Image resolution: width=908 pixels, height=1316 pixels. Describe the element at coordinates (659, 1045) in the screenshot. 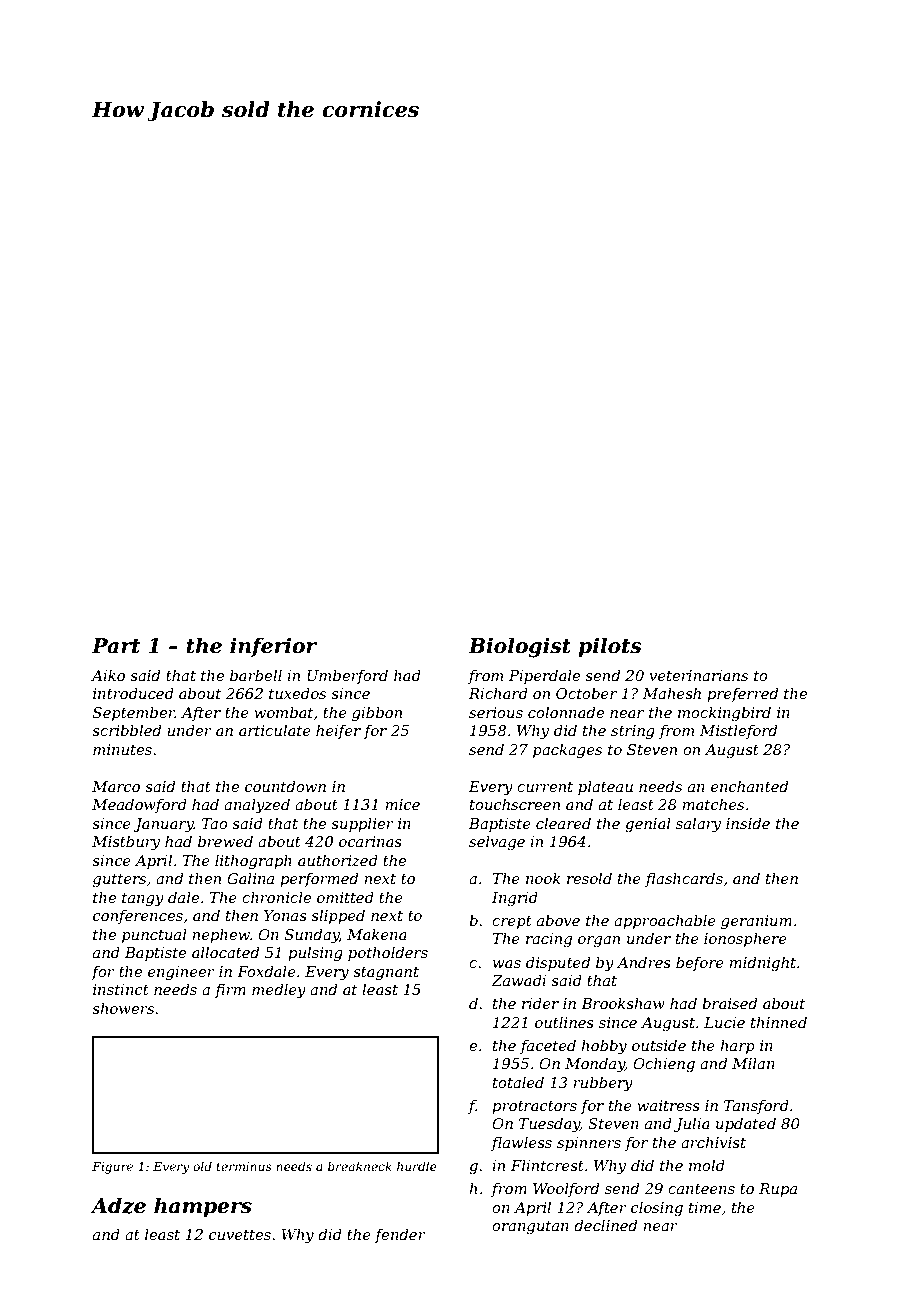

I see `outside` at that location.
